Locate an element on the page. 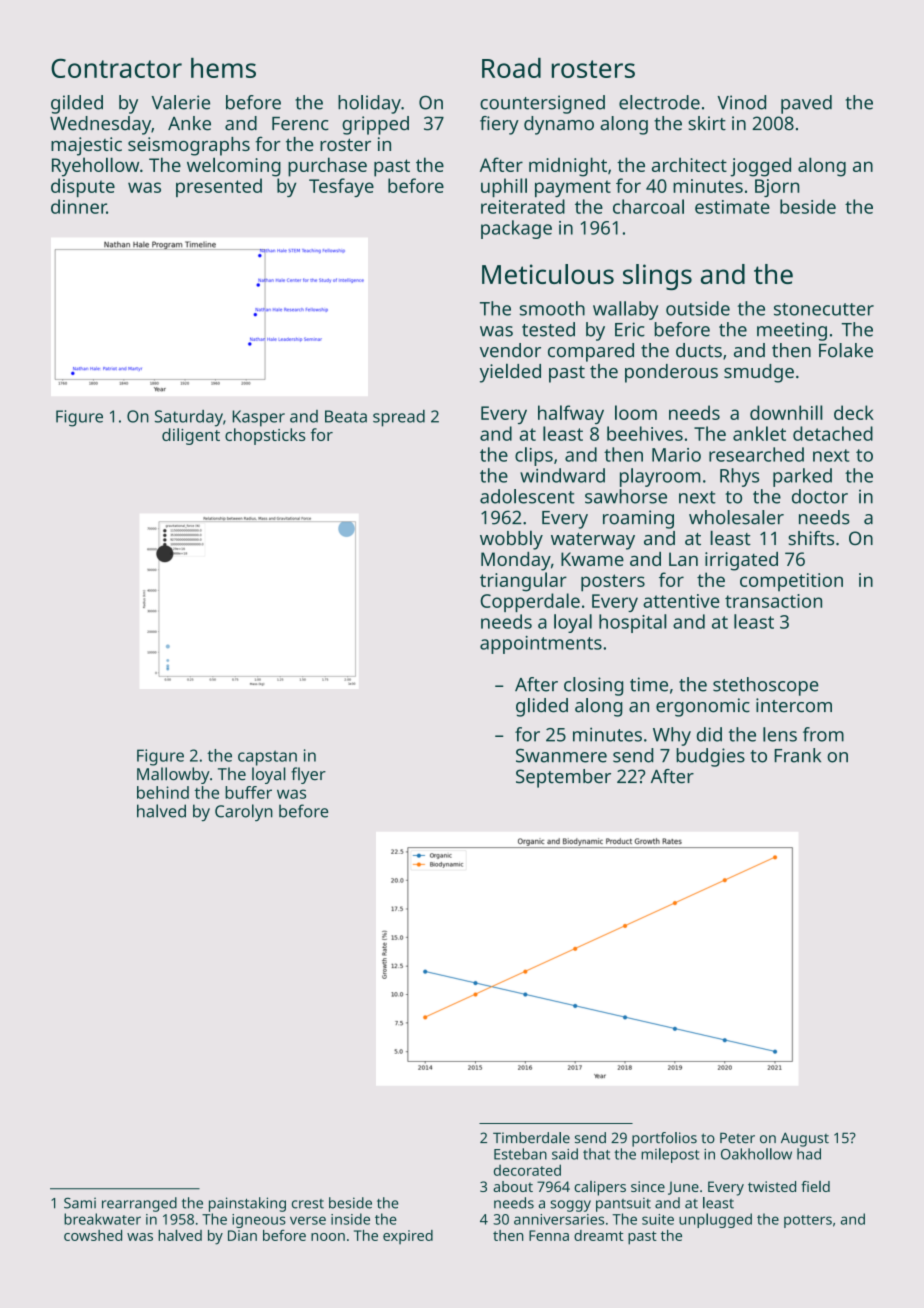  Swanmere is located at coordinates (561, 755).
